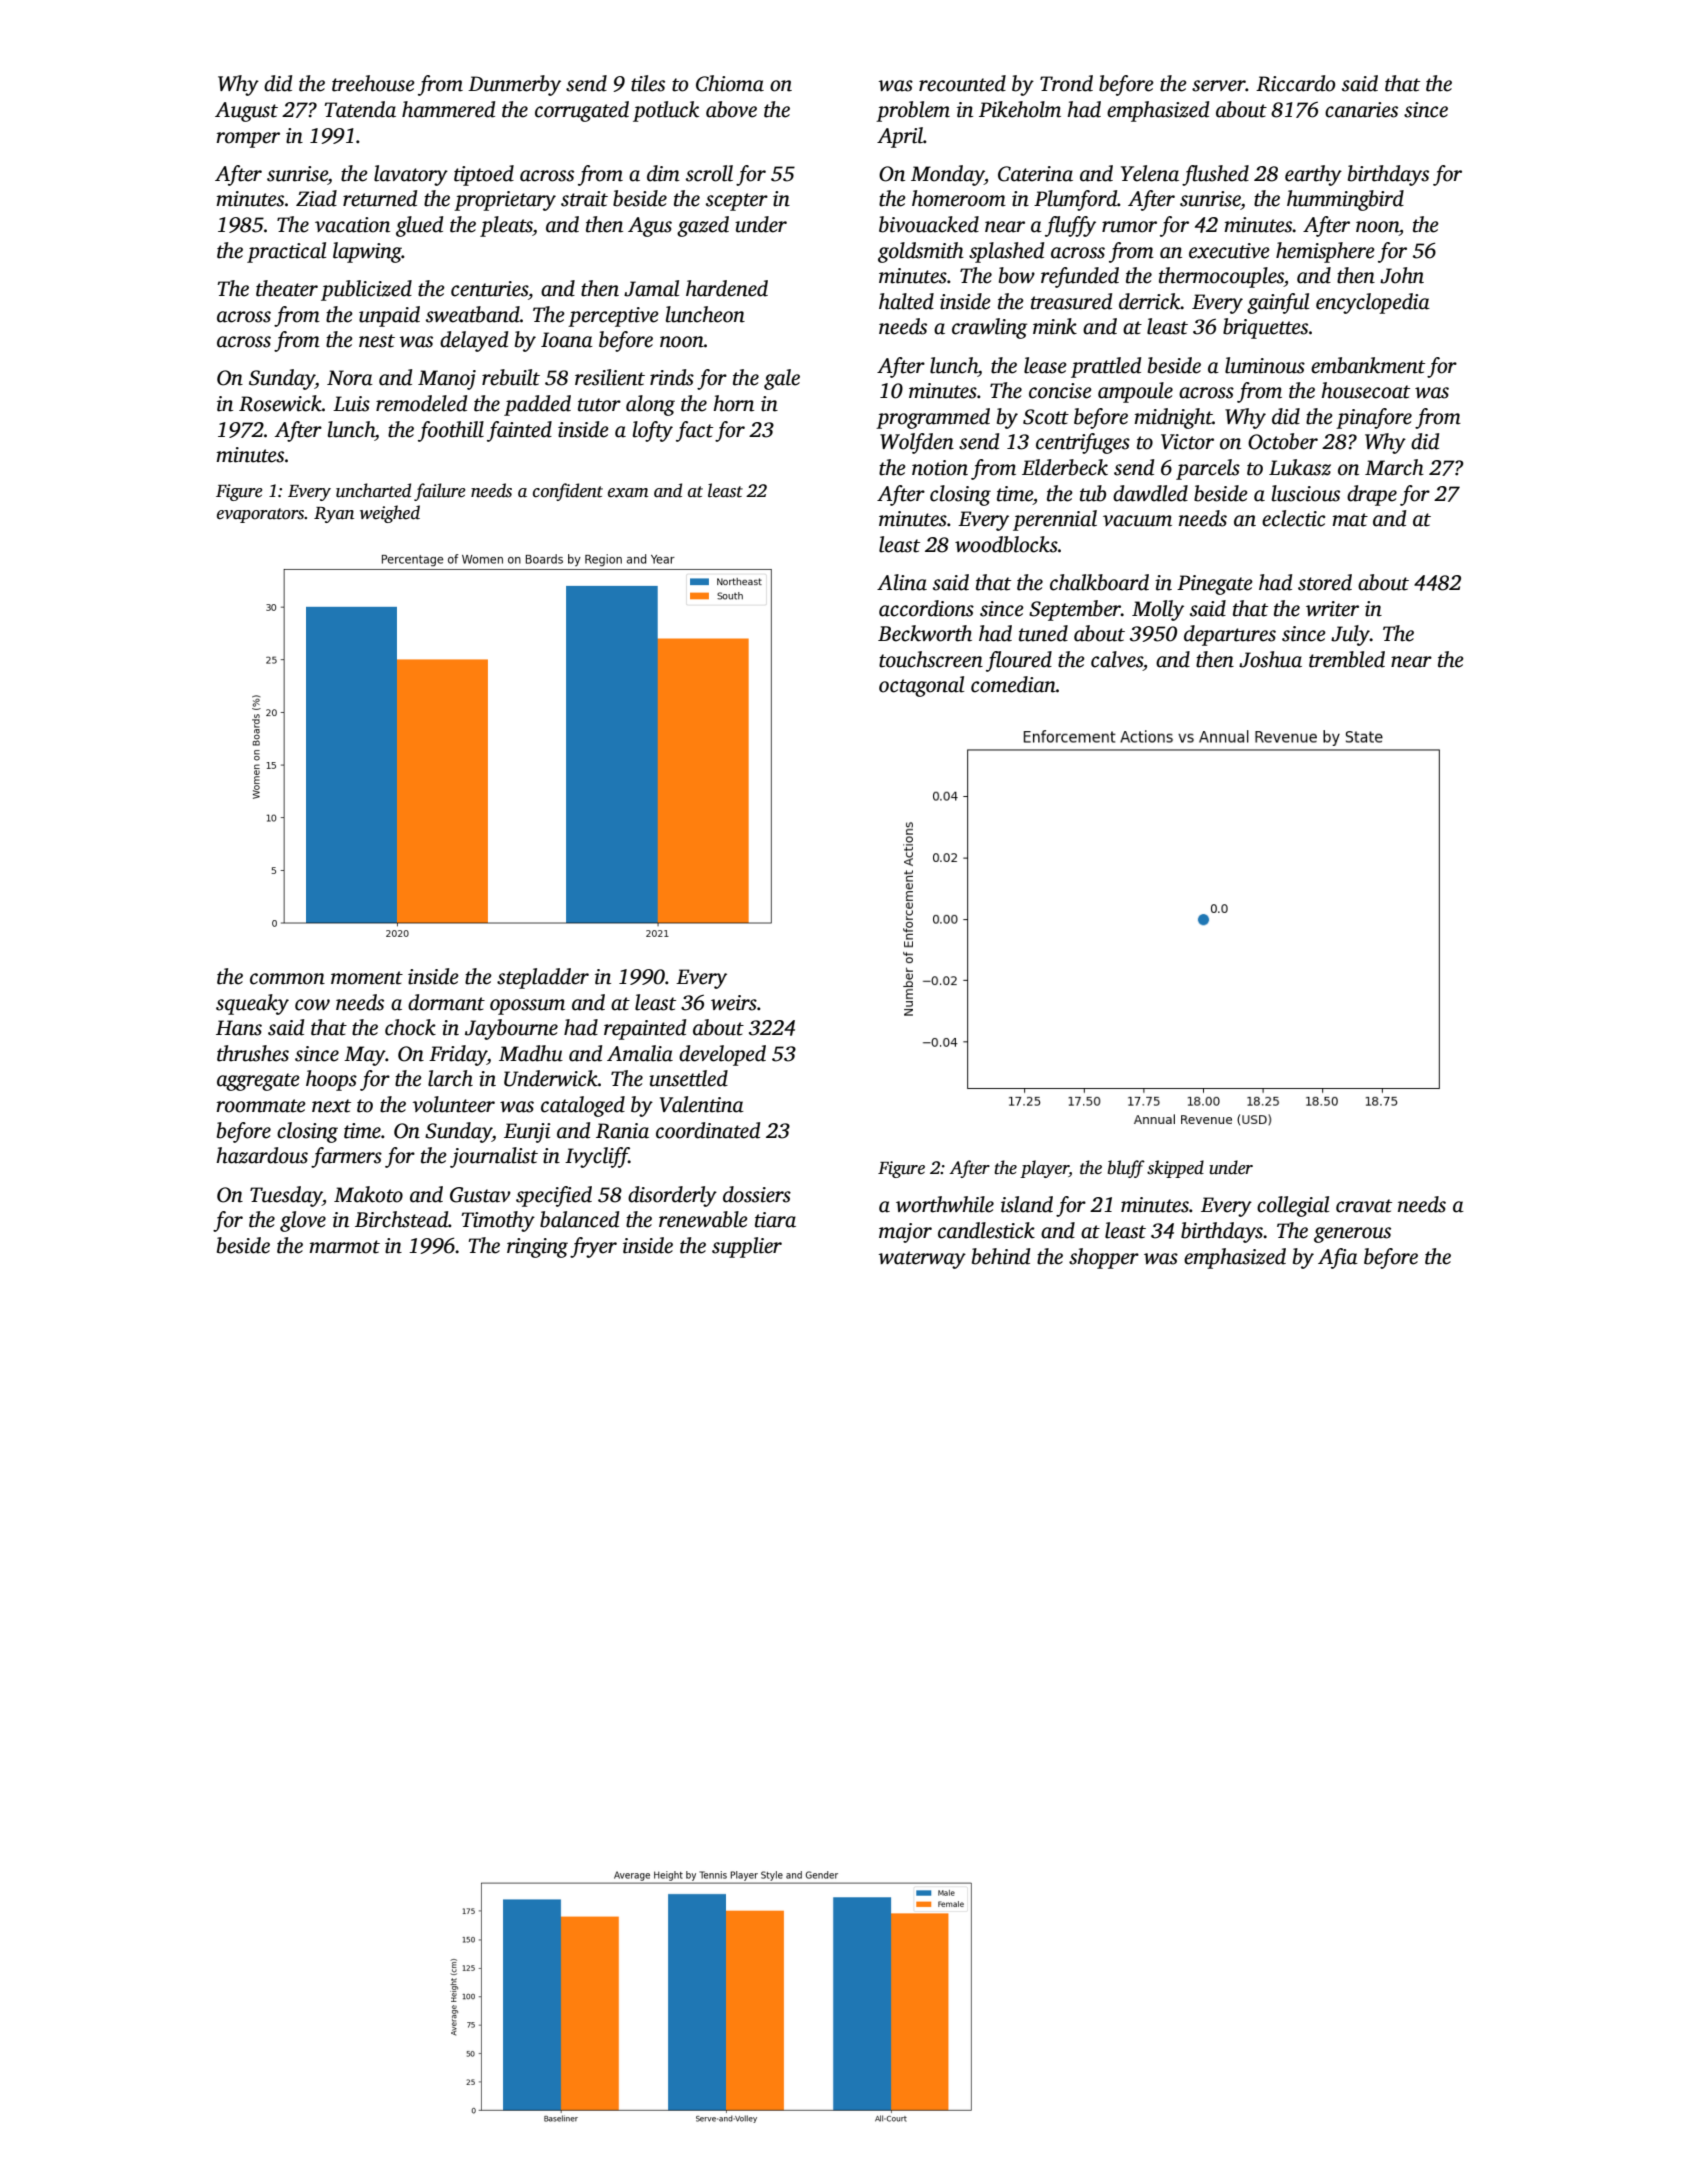  I want to click on Trond, so click(1066, 83).
